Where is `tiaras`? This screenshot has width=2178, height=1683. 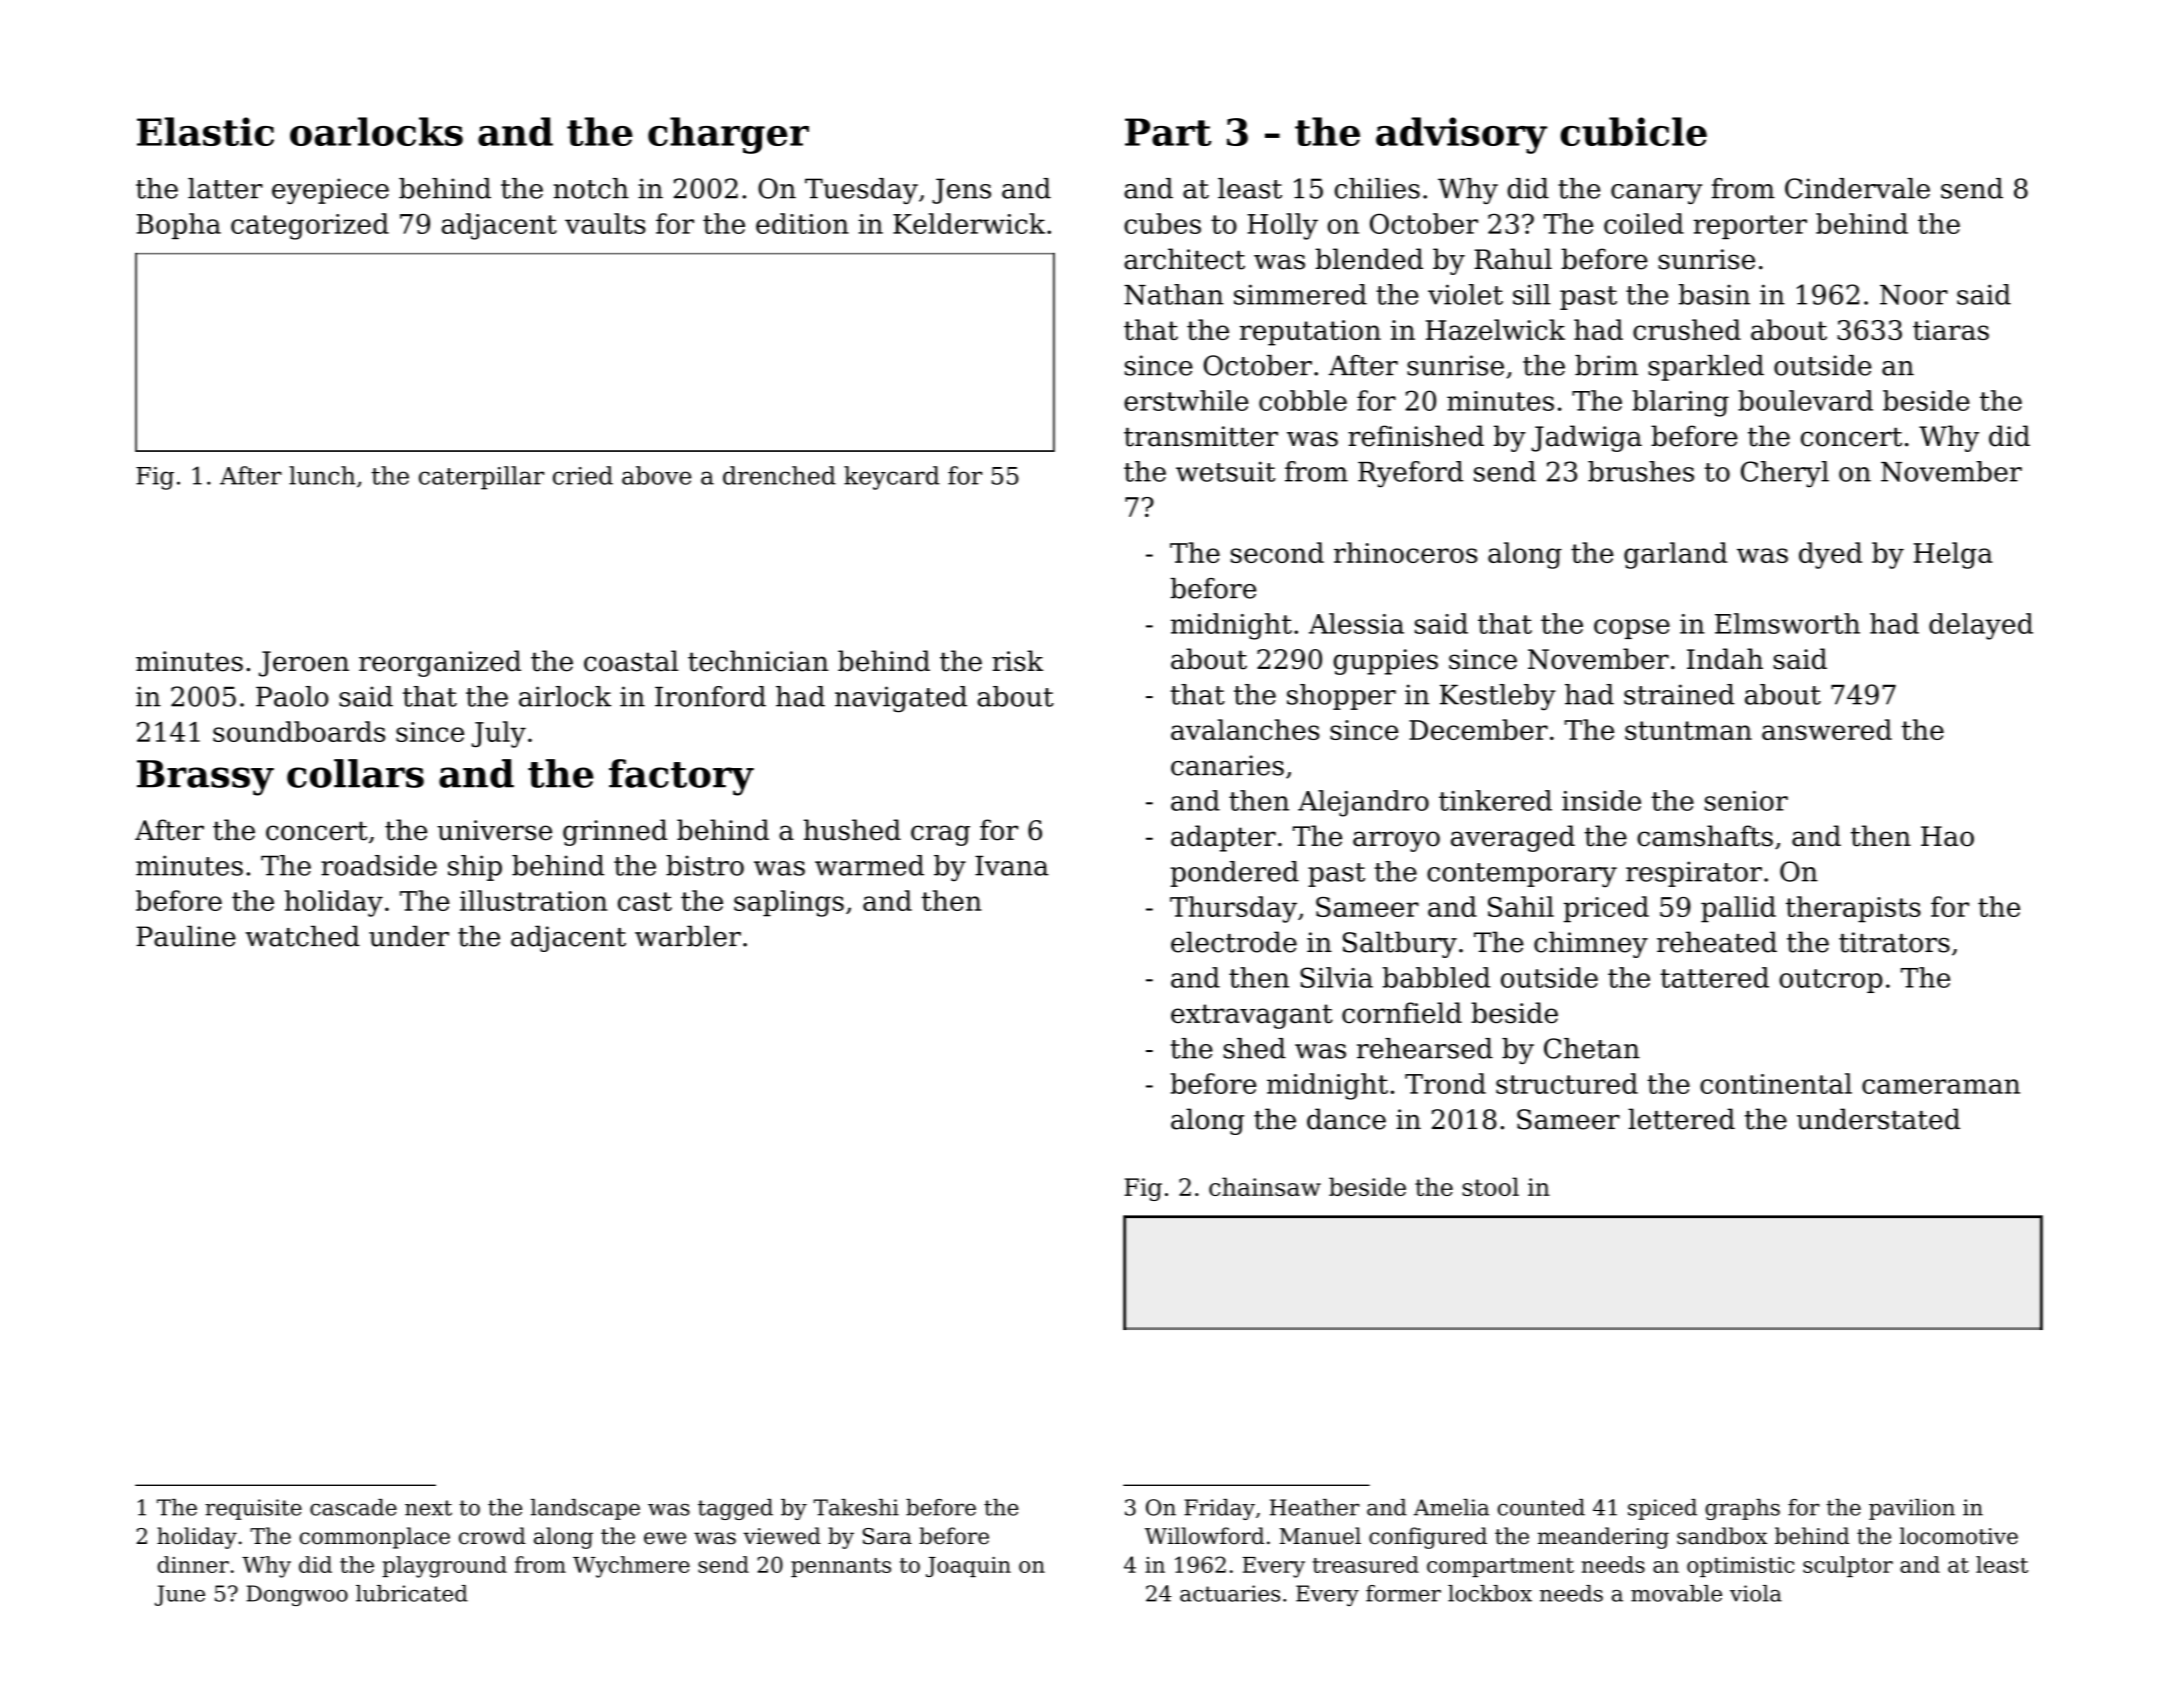 tiaras is located at coordinates (1951, 330).
